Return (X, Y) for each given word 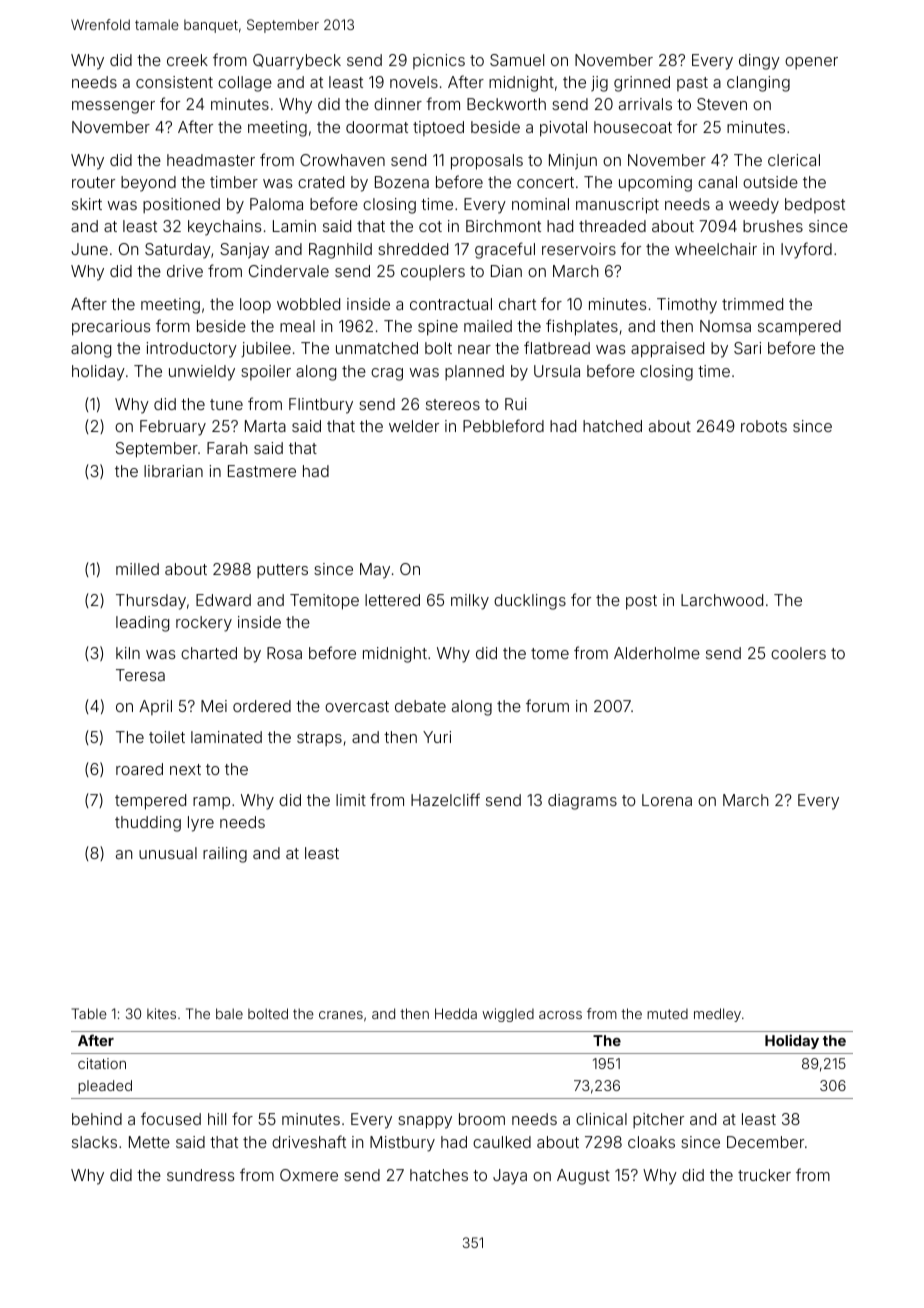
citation (102, 1063)
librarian (173, 471)
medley (717, 1015)
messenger (113, 107)
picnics (439, 61)
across (560, 1015)
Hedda (456, 1013)
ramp (211, 803)
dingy (759, 62)
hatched (612, 426)
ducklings (530, 602)
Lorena (667, 800)
